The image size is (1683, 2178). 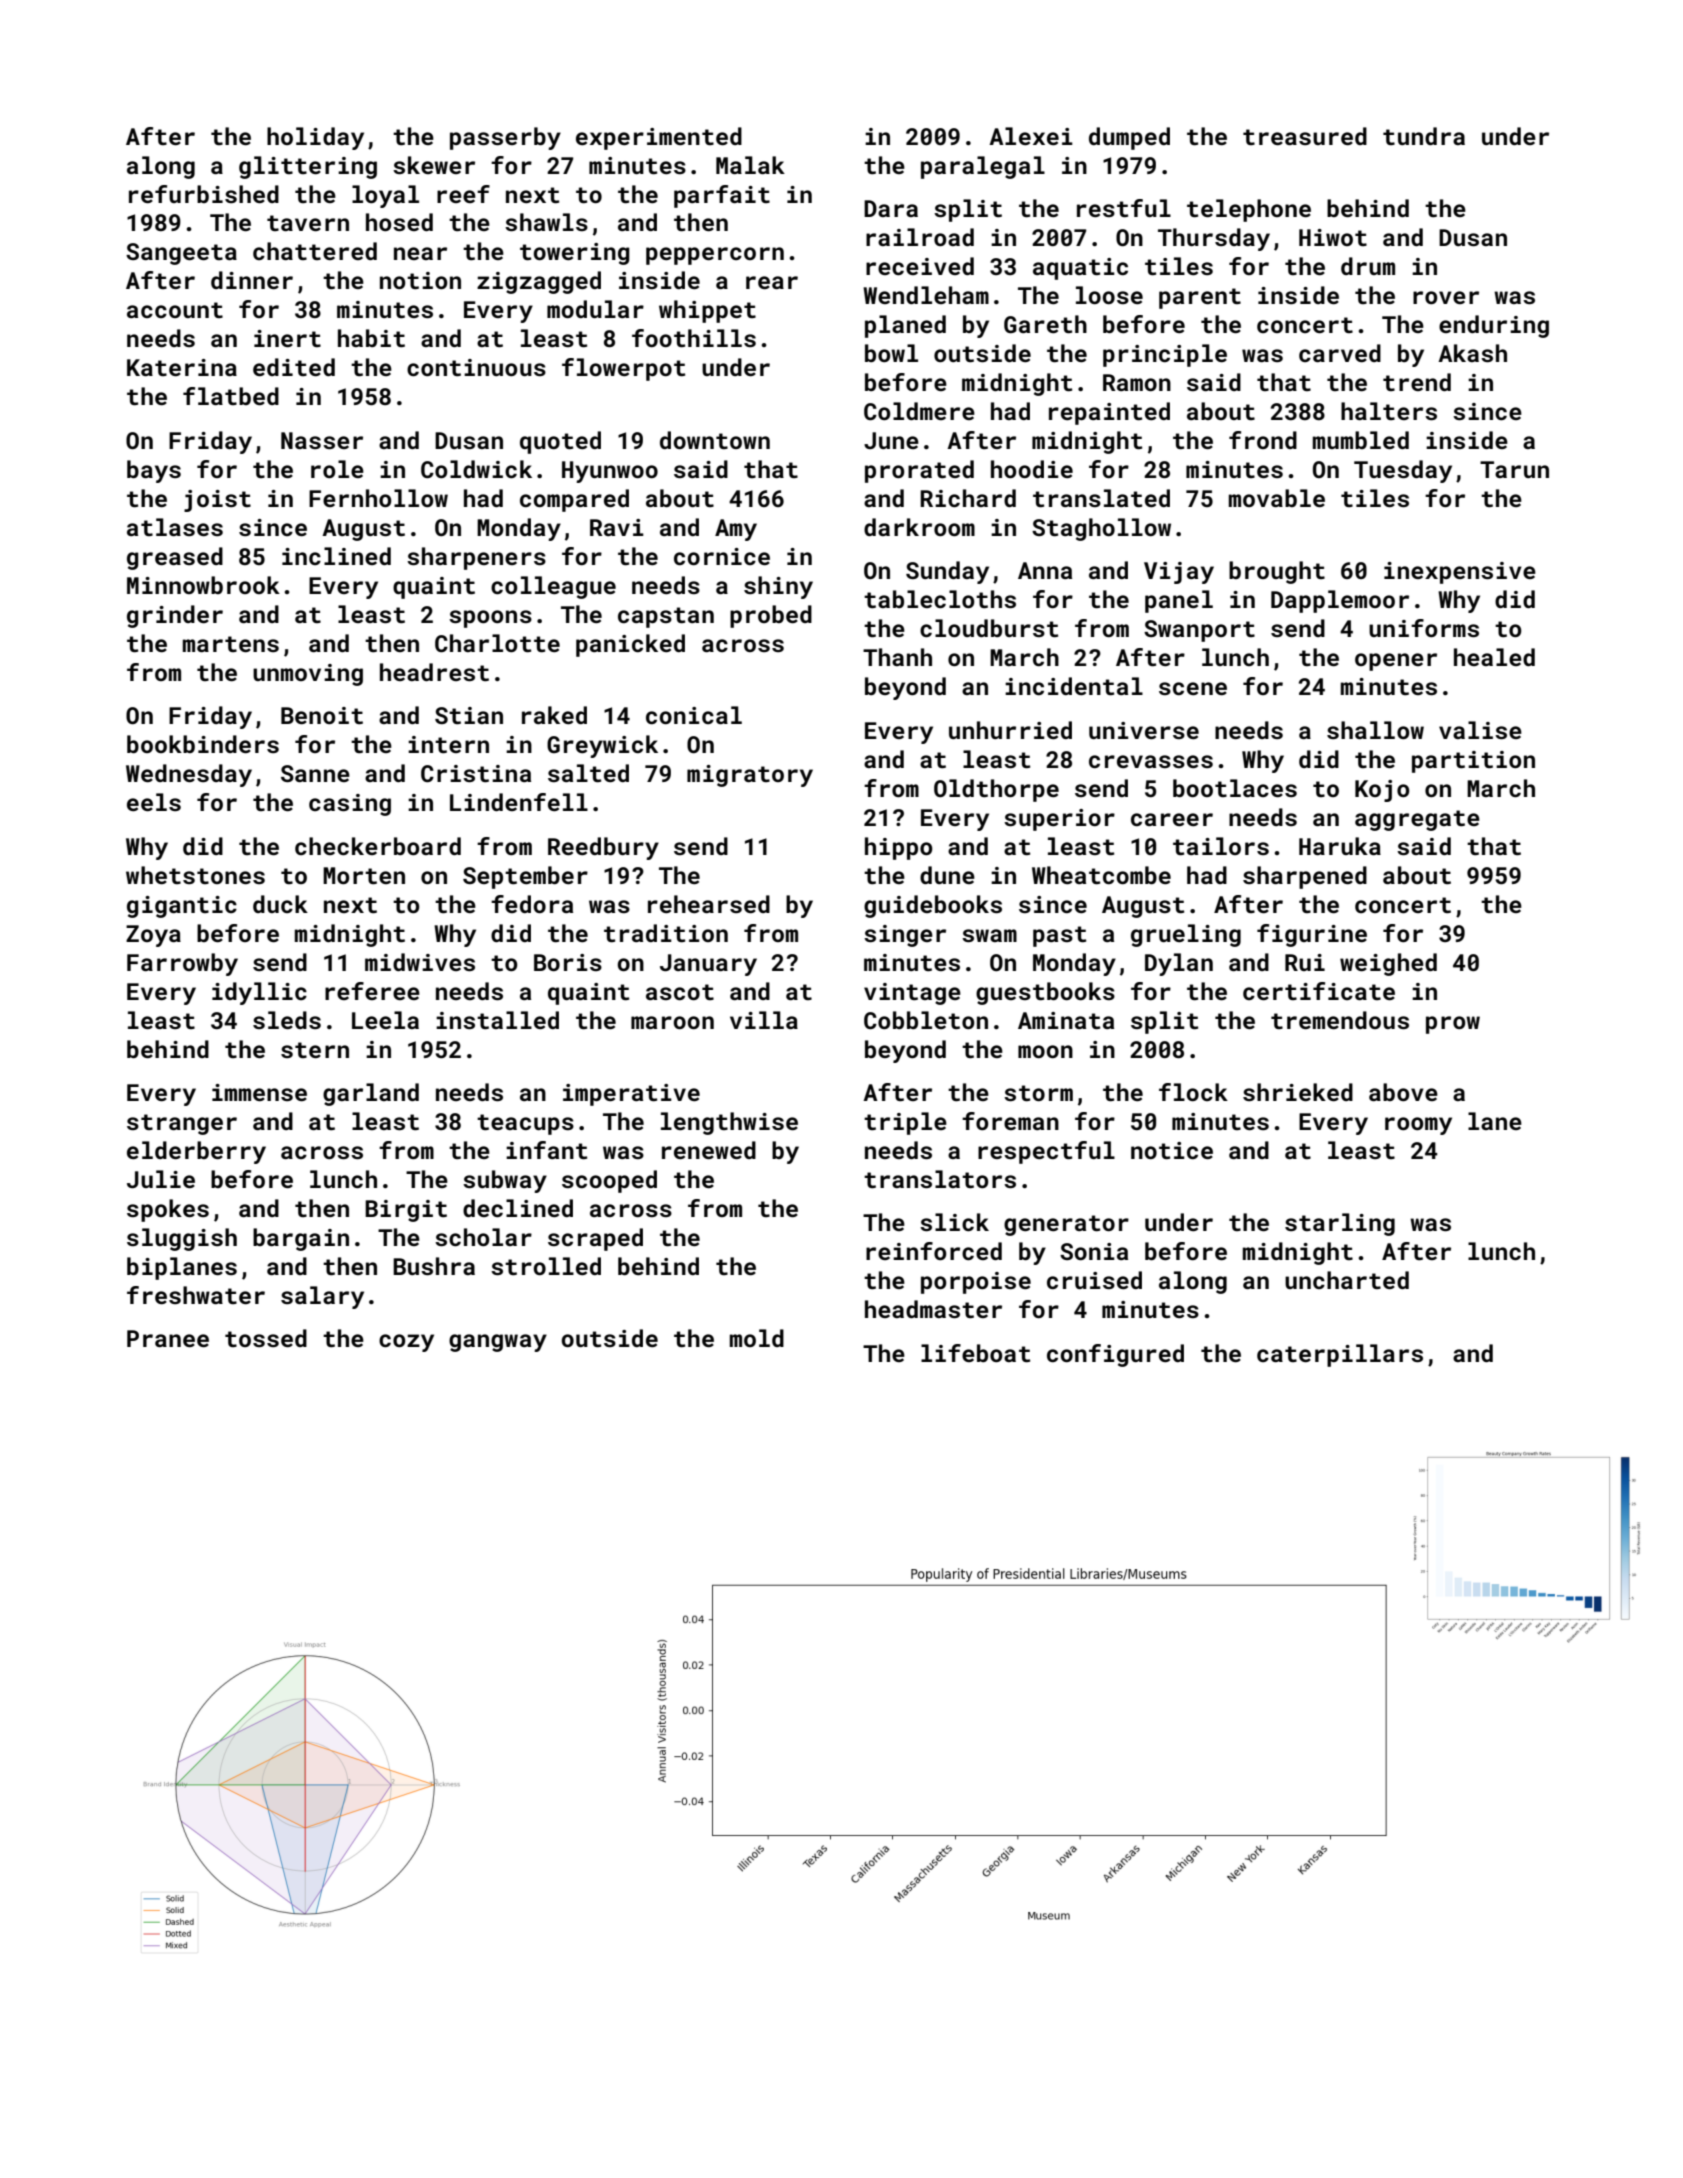 I want to click on healed, so click(x=1494, y=657).
